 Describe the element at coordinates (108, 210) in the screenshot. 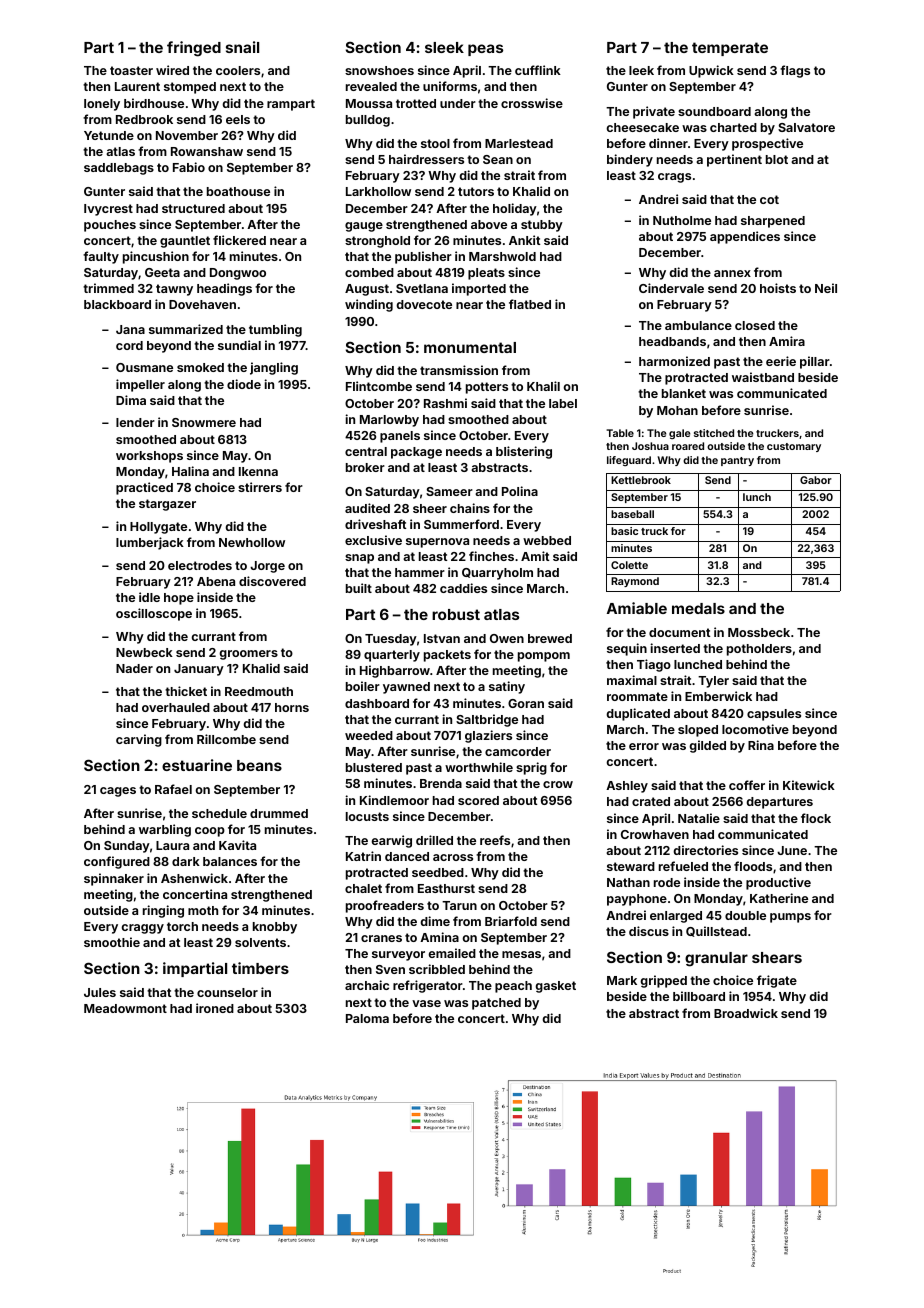

I see `Ivycrest` at that location.
